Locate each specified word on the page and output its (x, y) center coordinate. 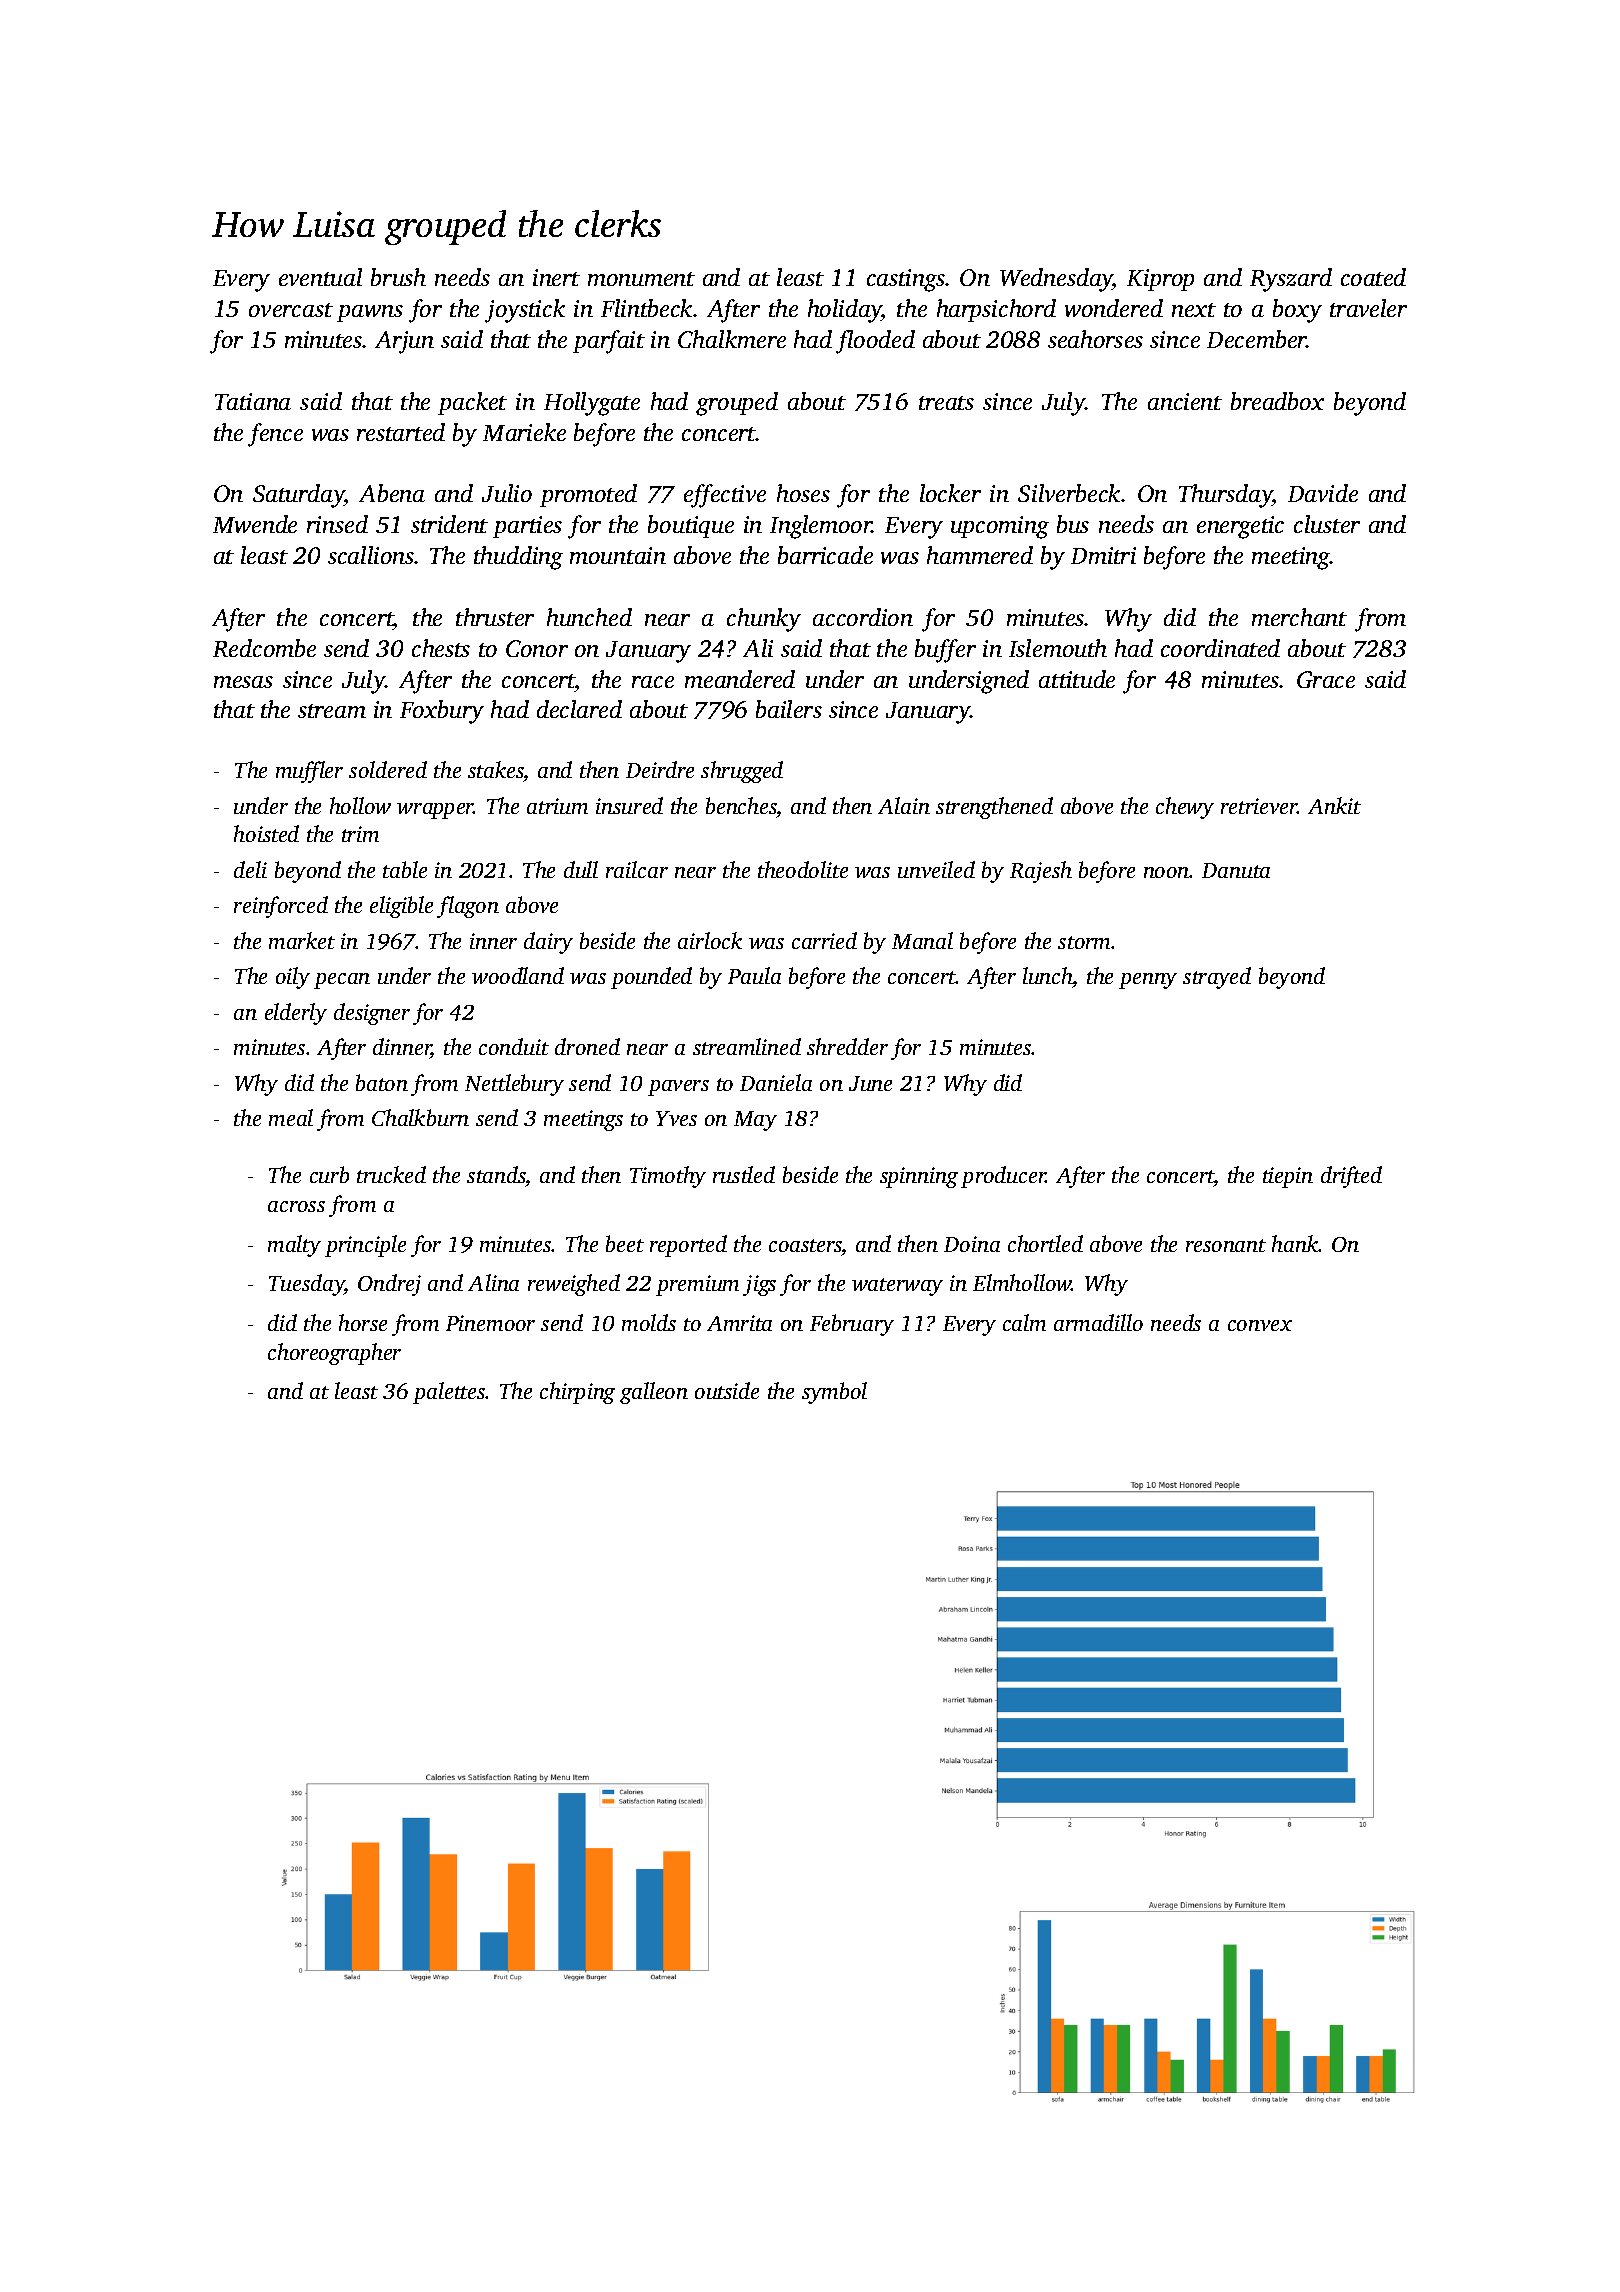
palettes (449, 1393)
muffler (309, 772)
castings (906, 280)
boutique (691, 526)
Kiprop (1160, 280)
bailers (789, 709)
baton (382, 1082)
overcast (291, 310)
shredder (847, 1046)
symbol (834, 1393)
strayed (1217, 978)
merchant (1299, 617)
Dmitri (1103, 555)
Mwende (255, 524)
